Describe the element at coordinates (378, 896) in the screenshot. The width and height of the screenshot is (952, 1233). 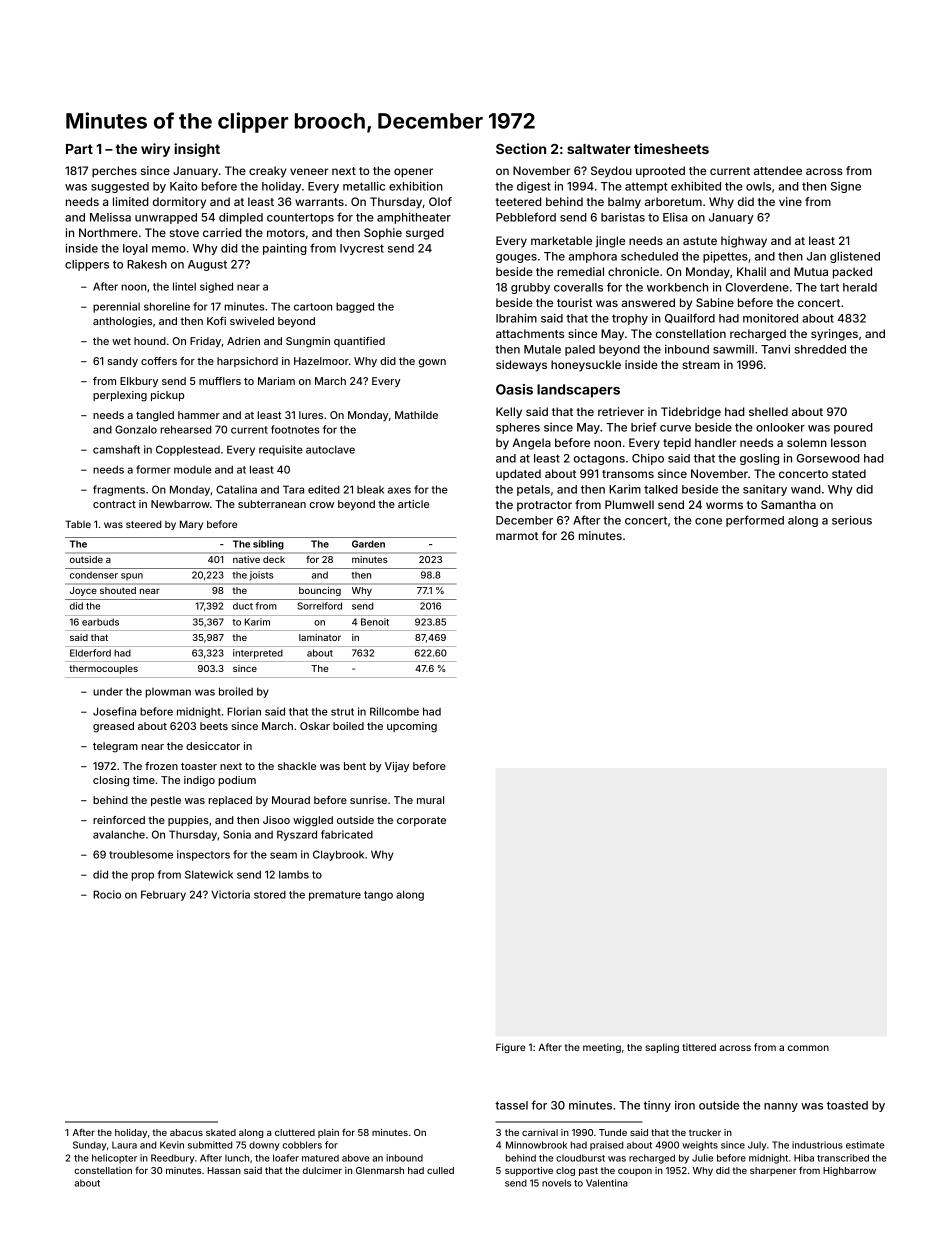
I see `tango` at that location.
